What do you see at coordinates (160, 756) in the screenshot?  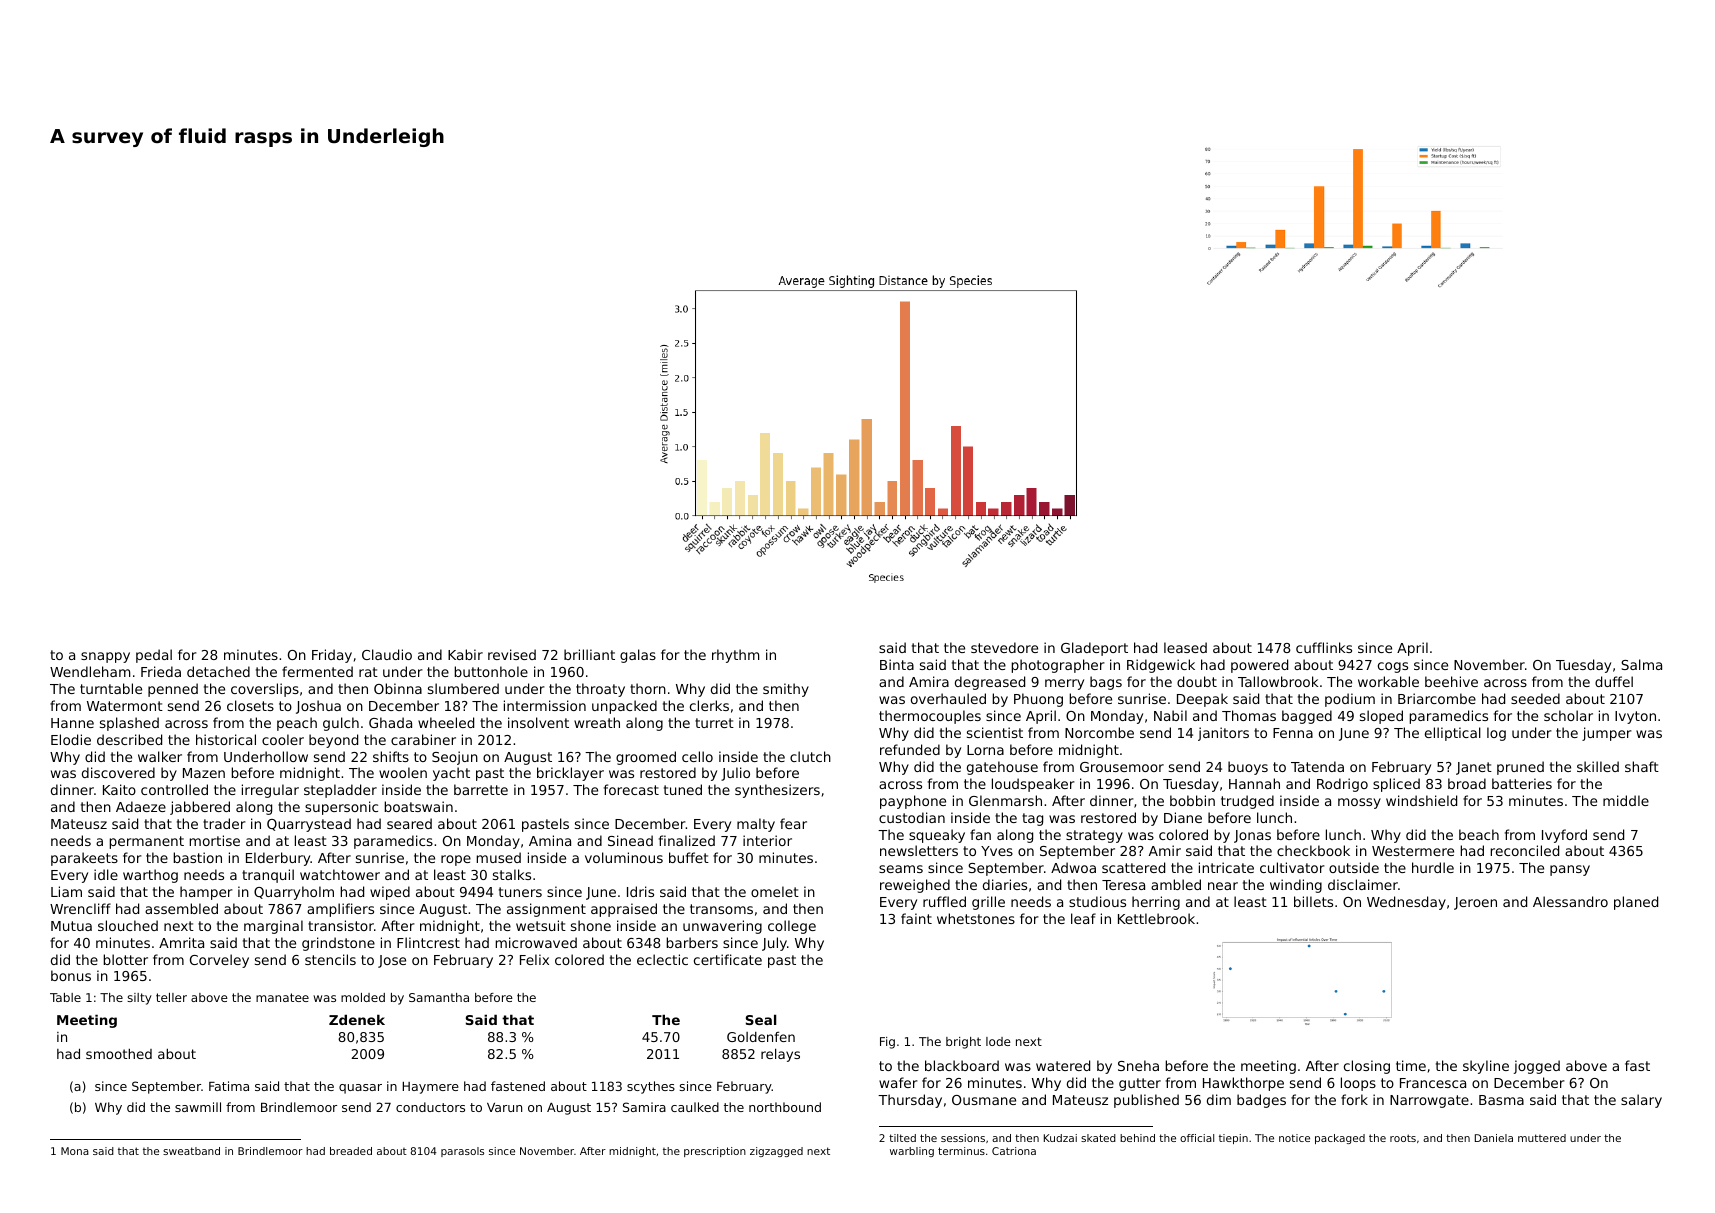 I see `walker` at bounding box center [160, 756].
